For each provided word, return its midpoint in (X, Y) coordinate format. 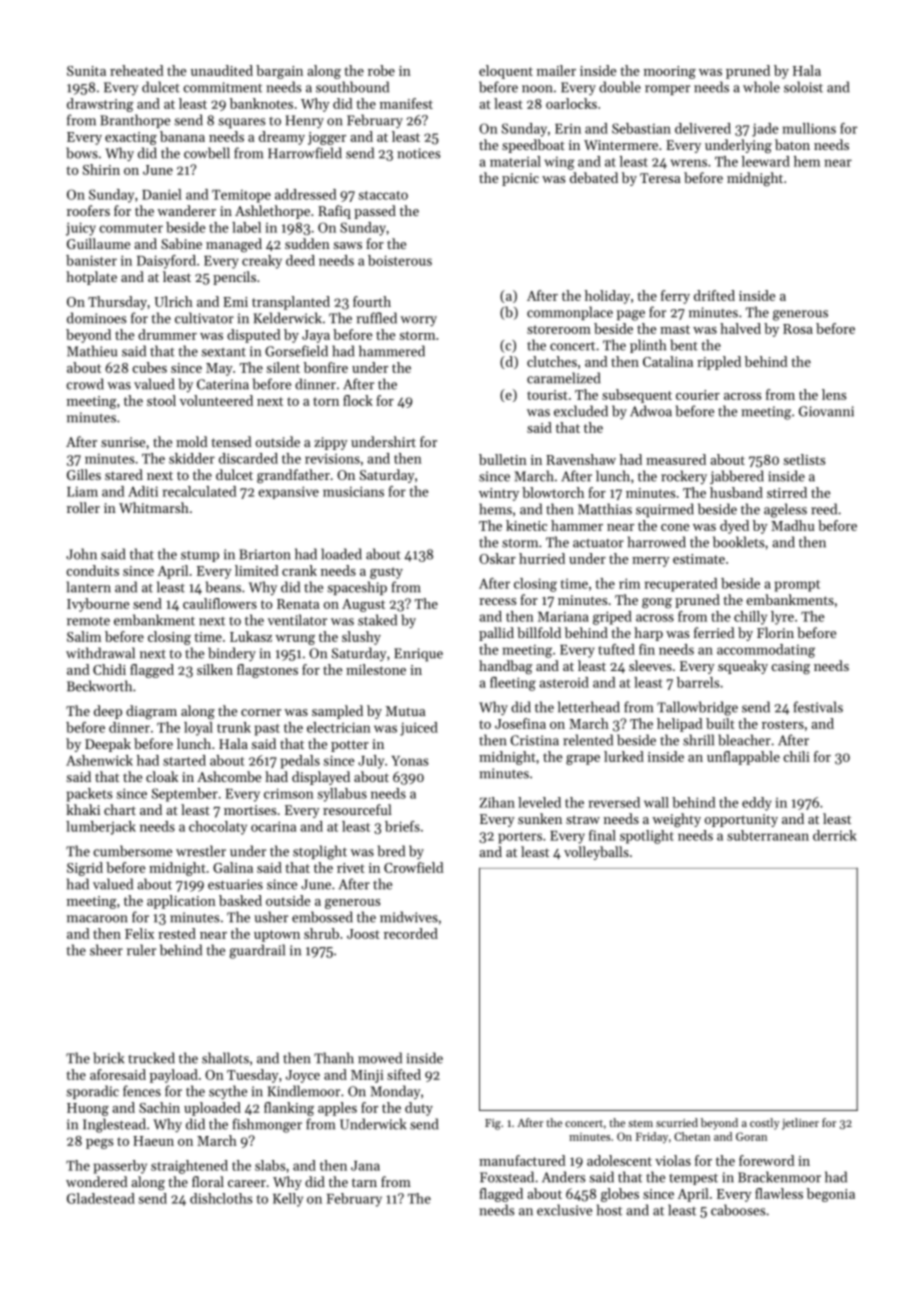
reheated (137, 70)
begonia (831, 1195)
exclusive (564, 1210)
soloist (803, 87)
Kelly (288, 1200)
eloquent (506, 72)
